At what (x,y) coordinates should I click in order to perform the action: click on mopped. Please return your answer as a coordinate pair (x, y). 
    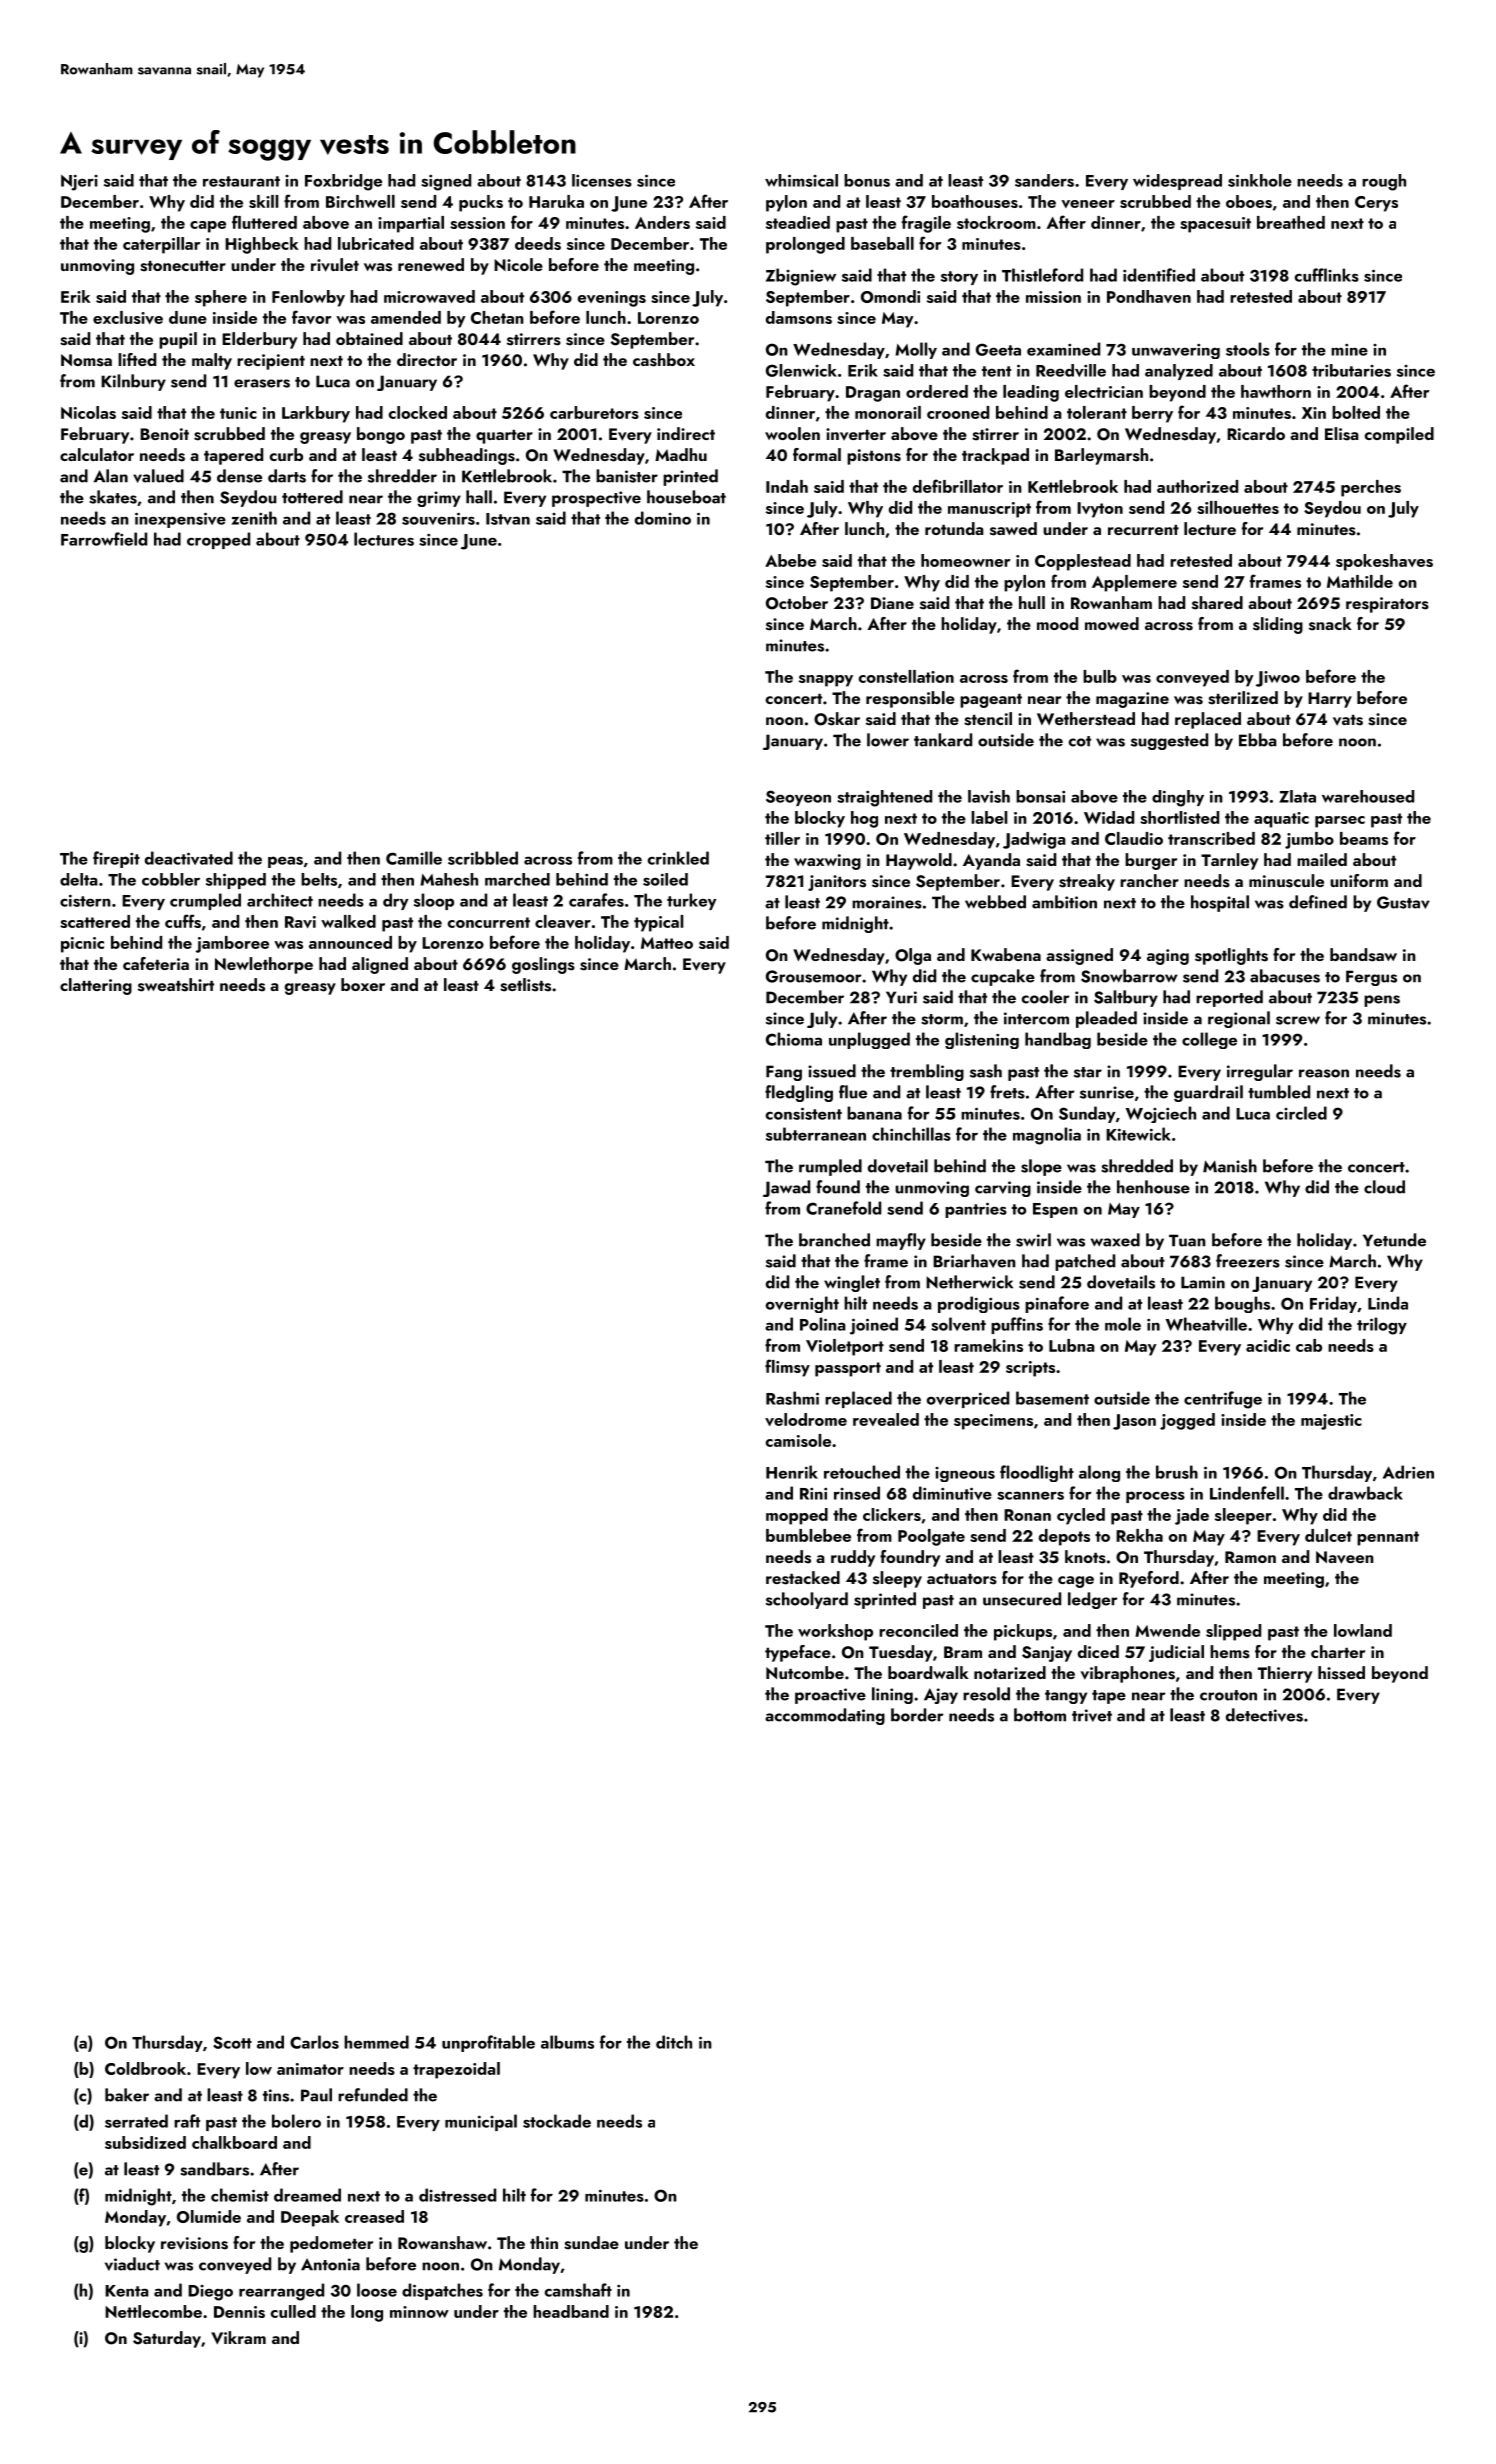
    Looking at the image, I should click on (797, 1516).
